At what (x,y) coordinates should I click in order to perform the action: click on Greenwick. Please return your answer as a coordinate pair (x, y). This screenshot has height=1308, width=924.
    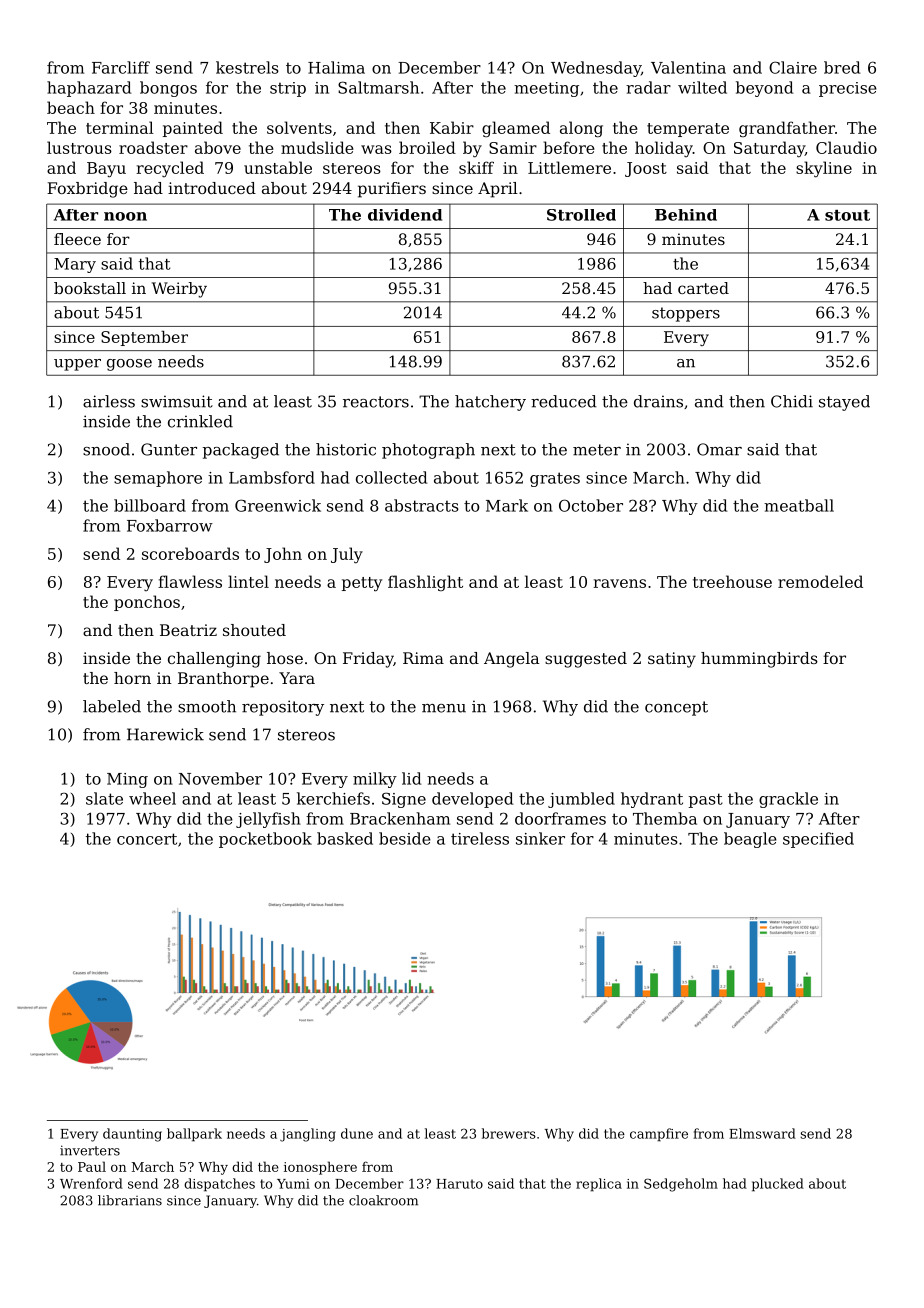
    Looking at the image, I should click on (278, 505).
